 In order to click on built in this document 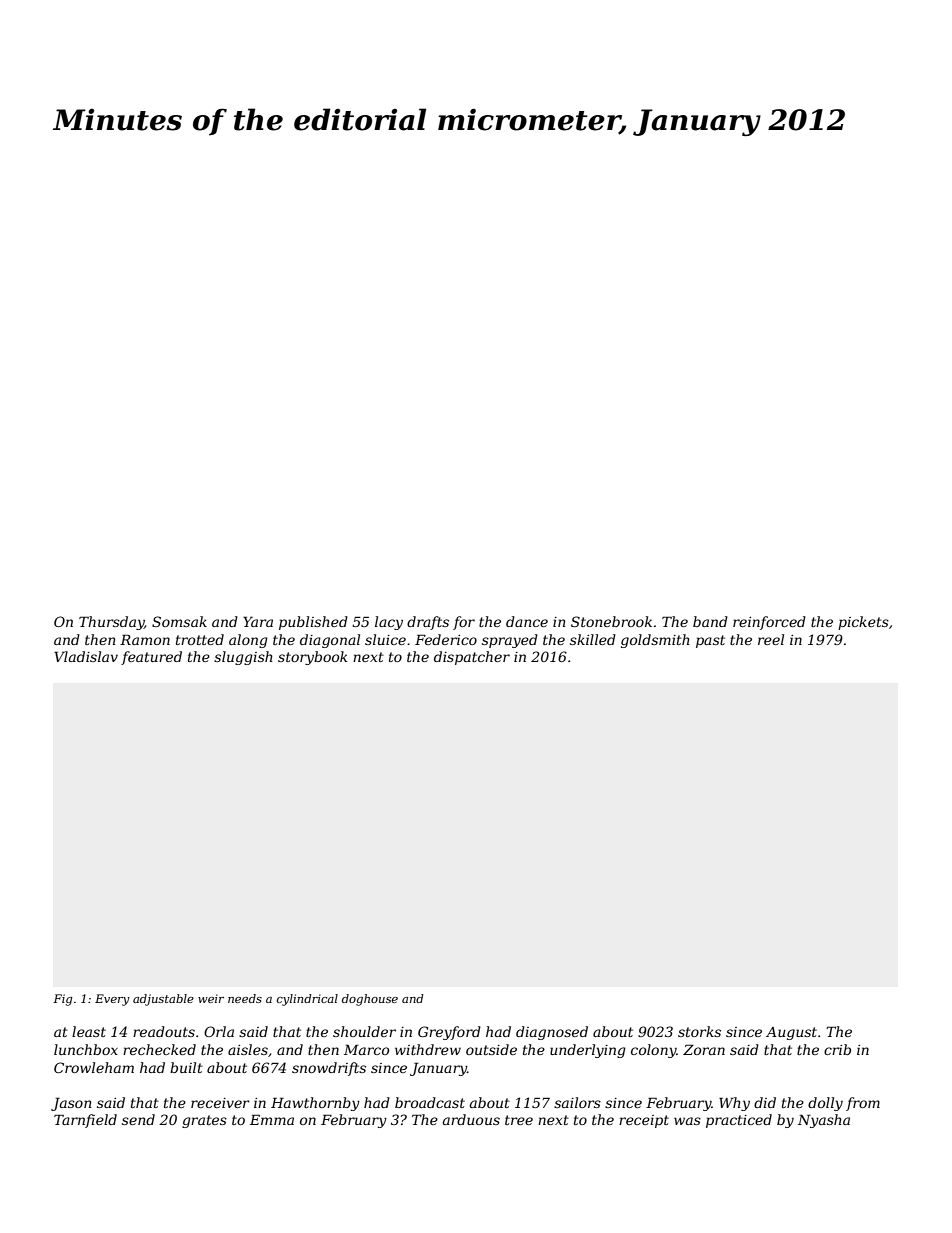, I will do `click(186, 1067)`.
